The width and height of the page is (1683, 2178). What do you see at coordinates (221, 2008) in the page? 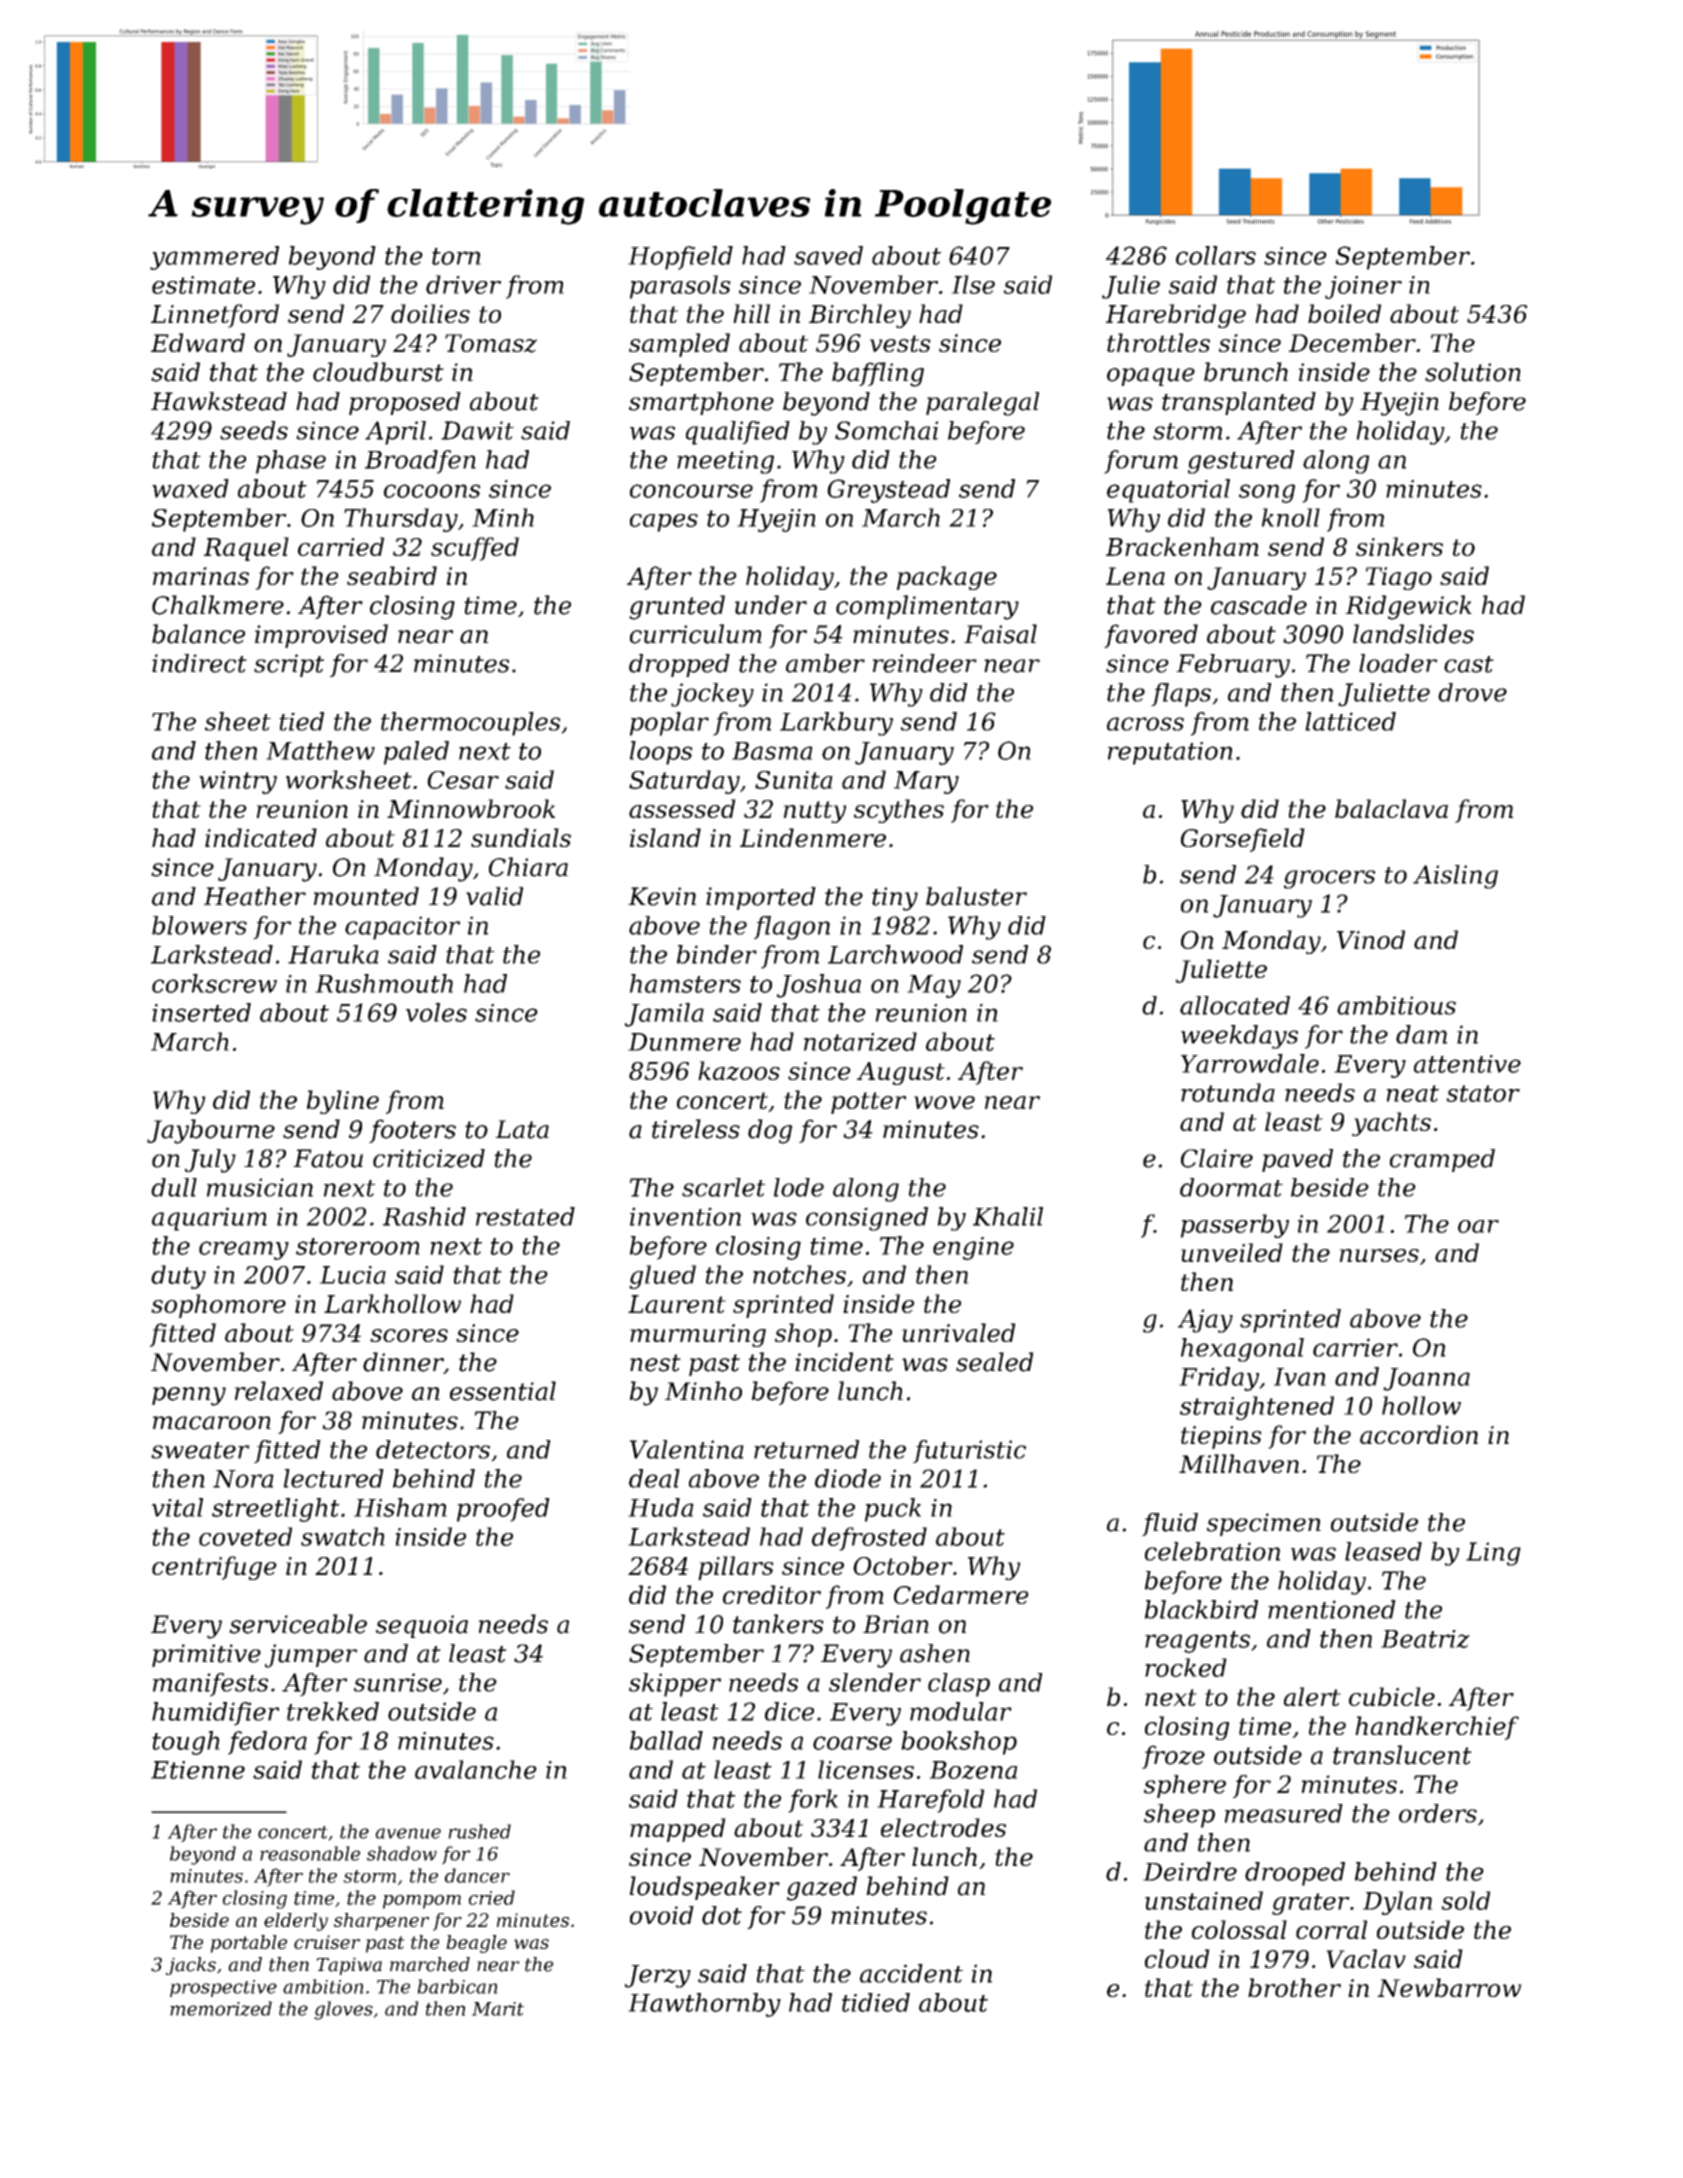
I see `memorized` at bounding box center [221, 2008].
